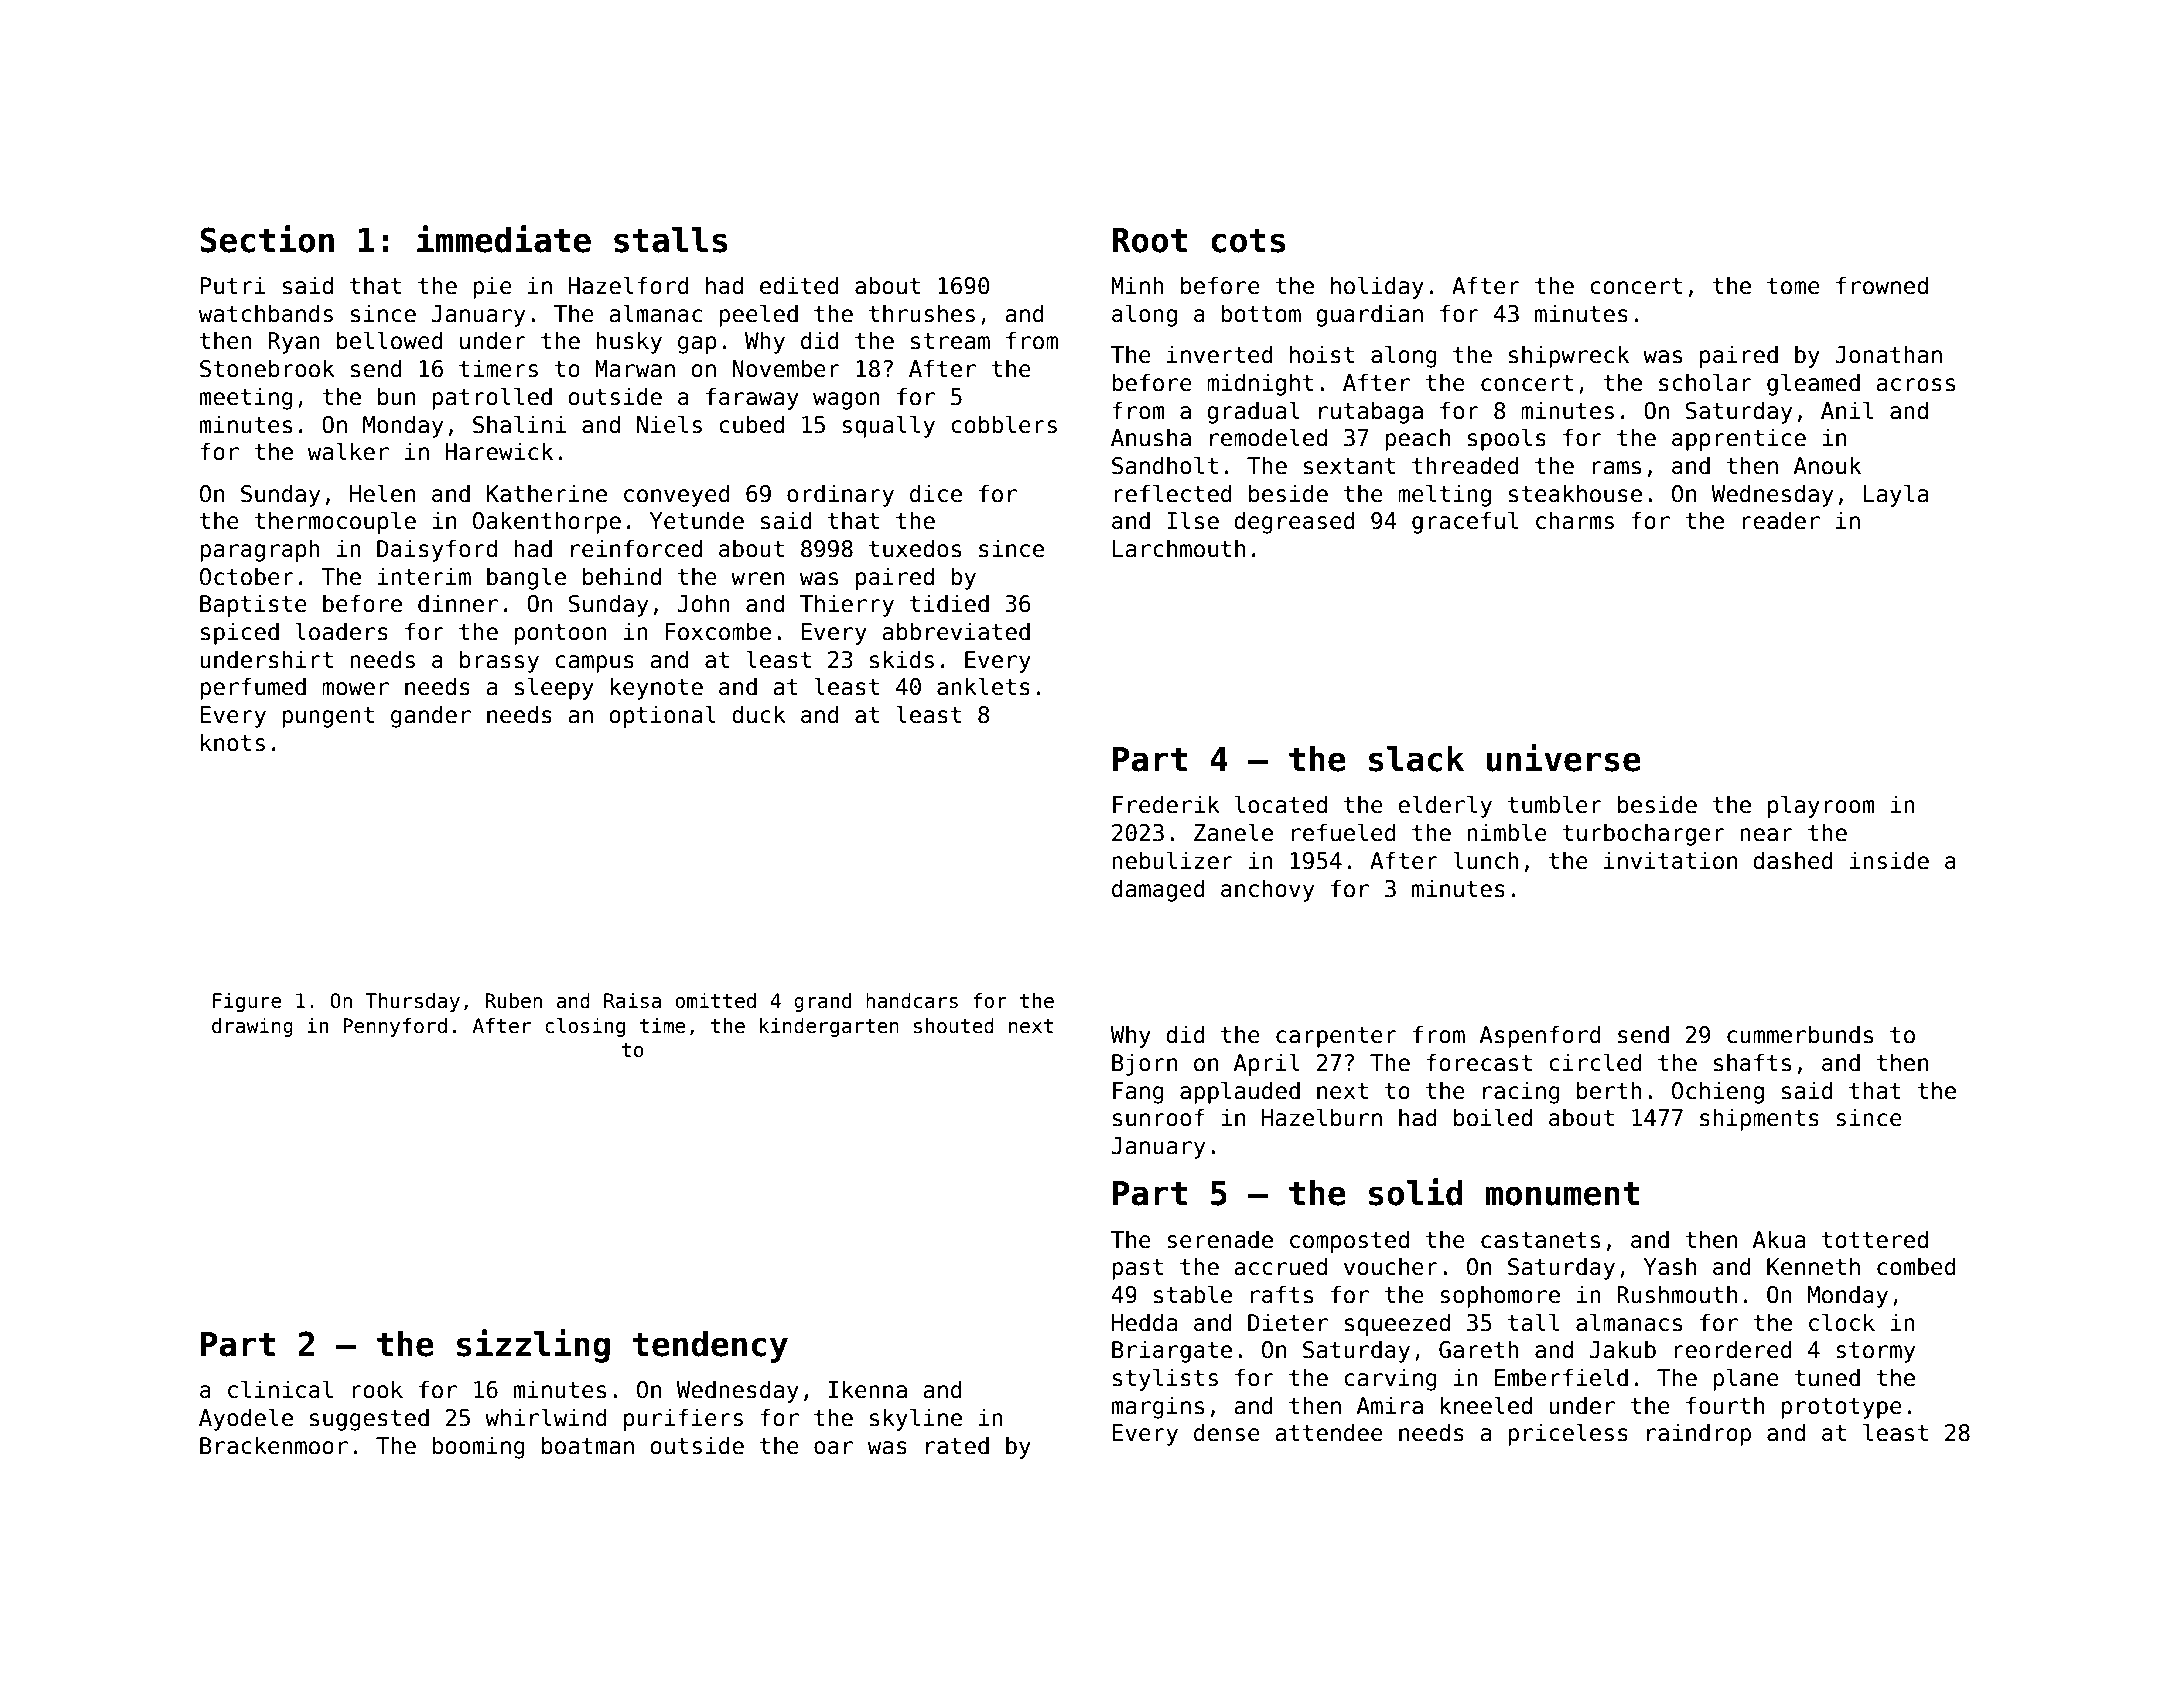  I want to click on pie, so click(492, 287).
